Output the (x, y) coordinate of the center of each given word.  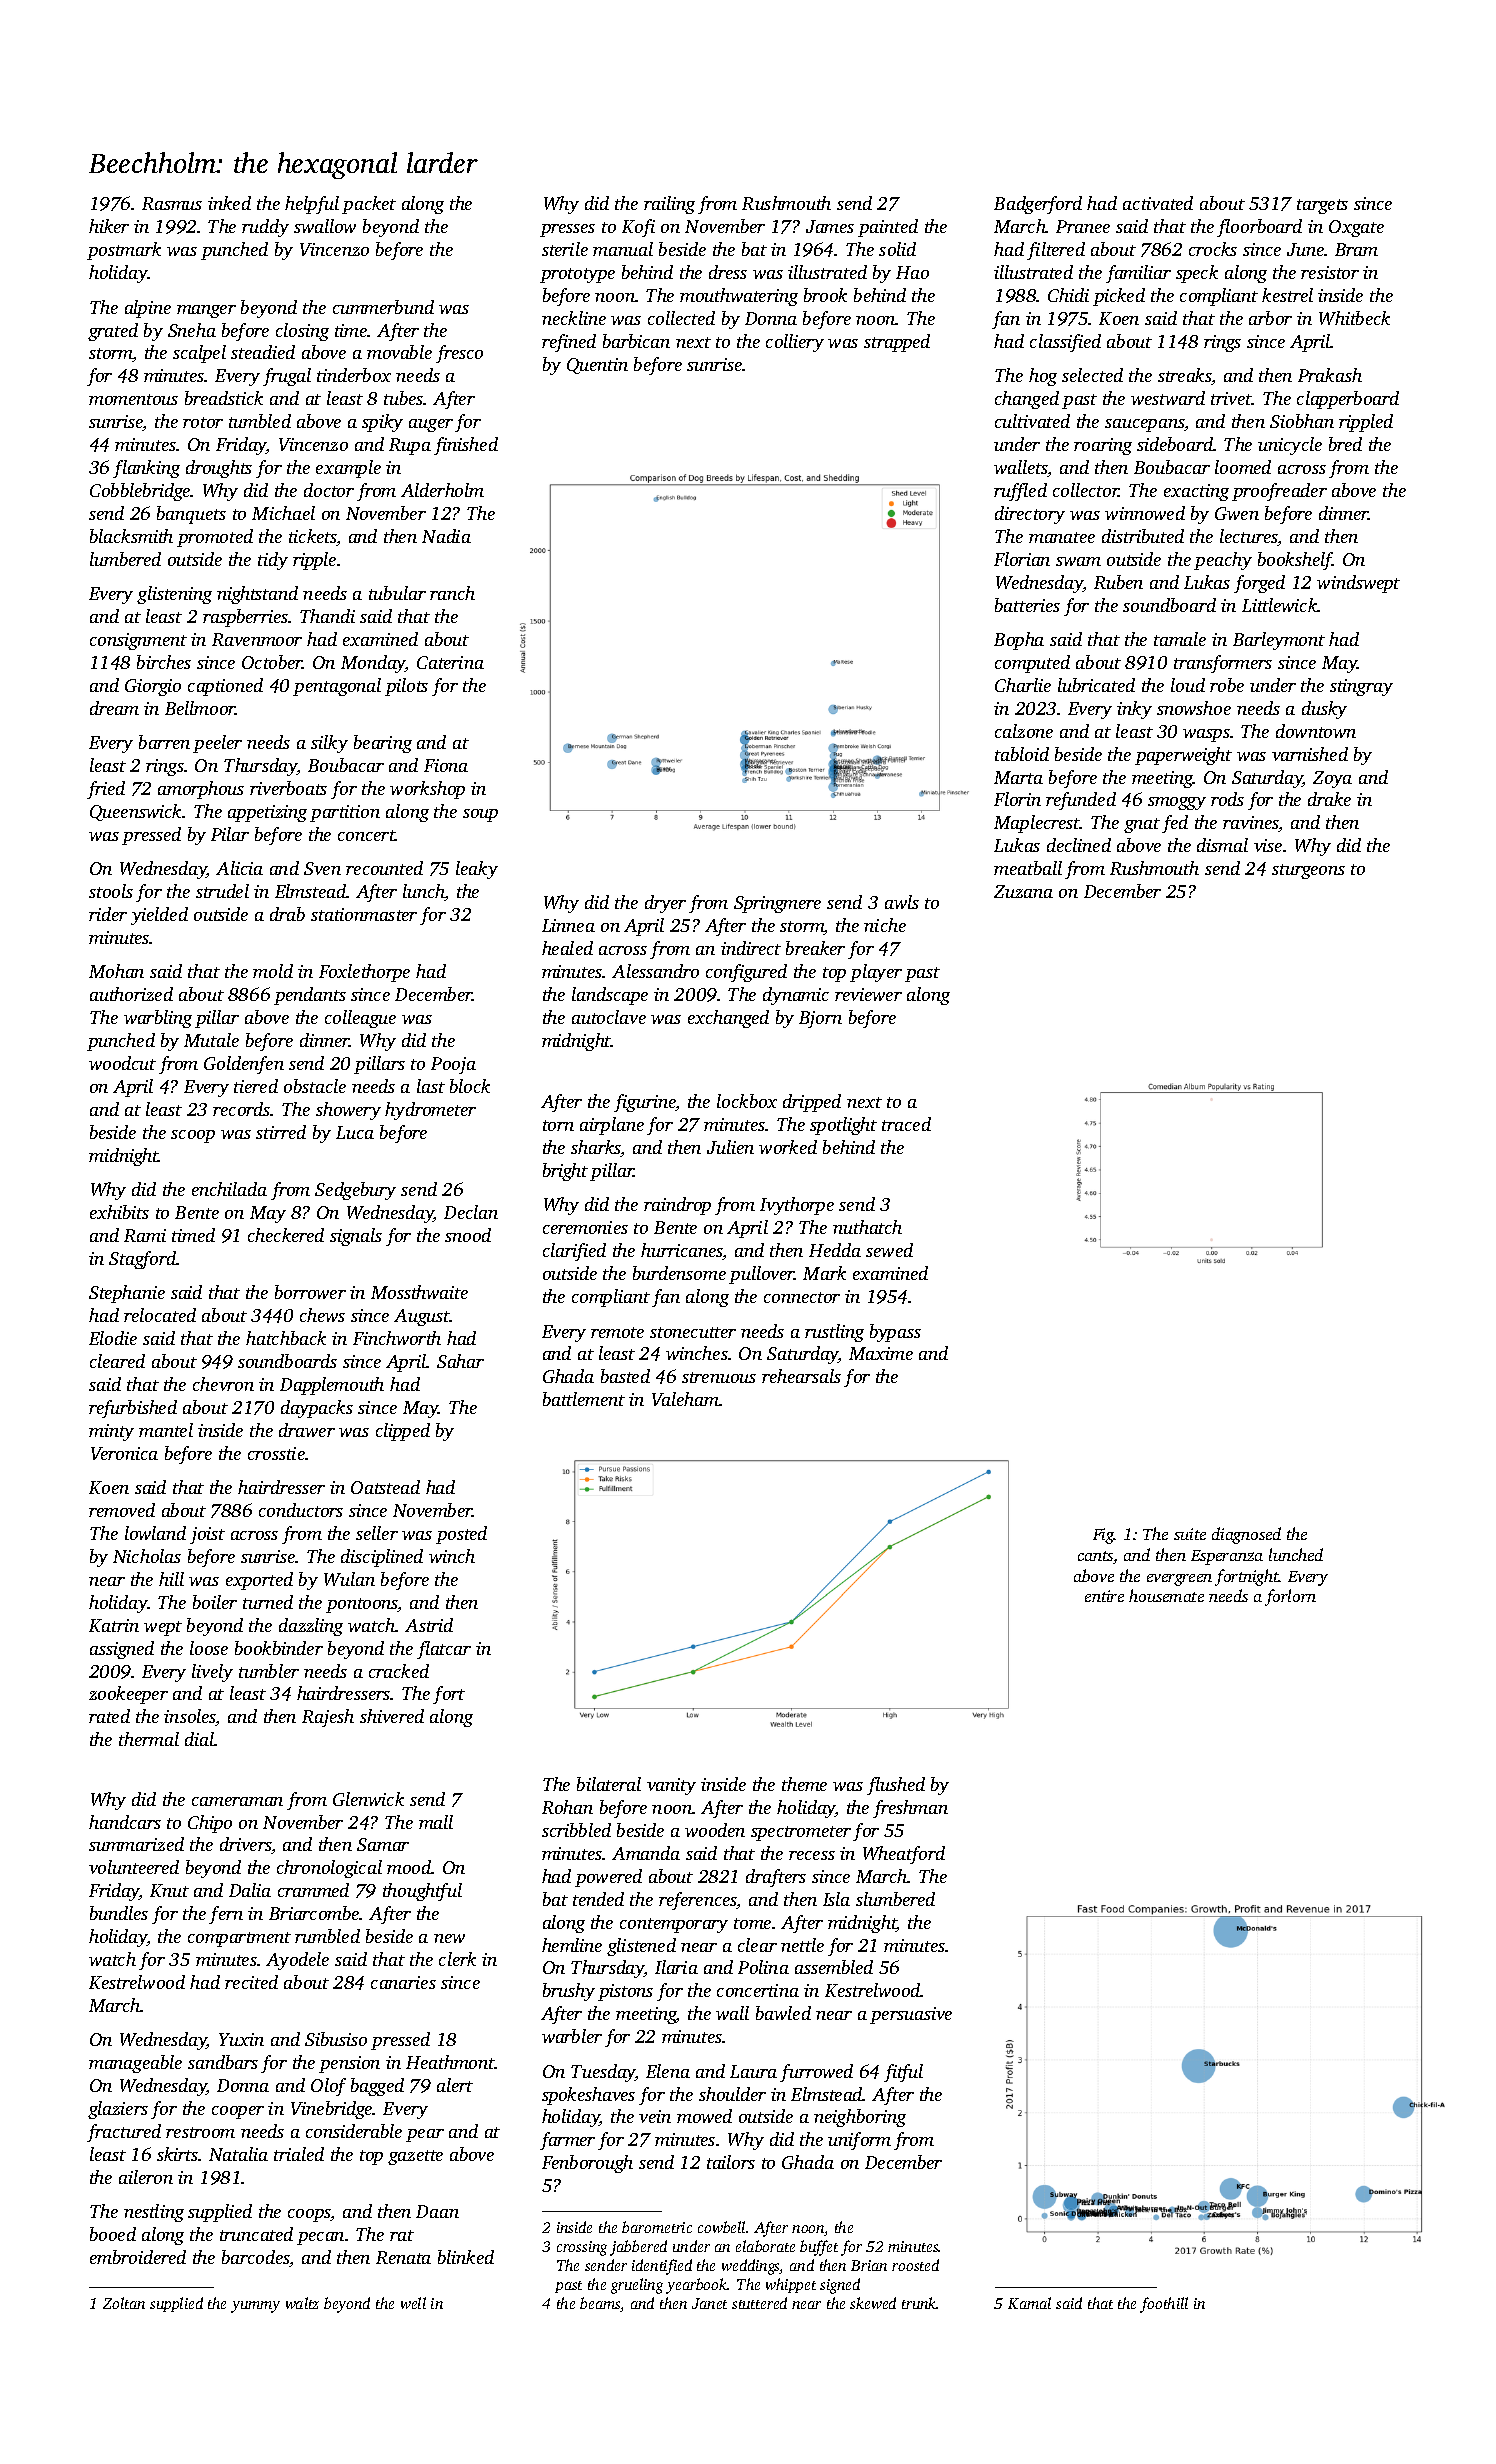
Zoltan (124, 2303)
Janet (709, 2303)
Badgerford (1038, 205)
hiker (109, 226)
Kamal (1029, 2303)
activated (1158, 203)
